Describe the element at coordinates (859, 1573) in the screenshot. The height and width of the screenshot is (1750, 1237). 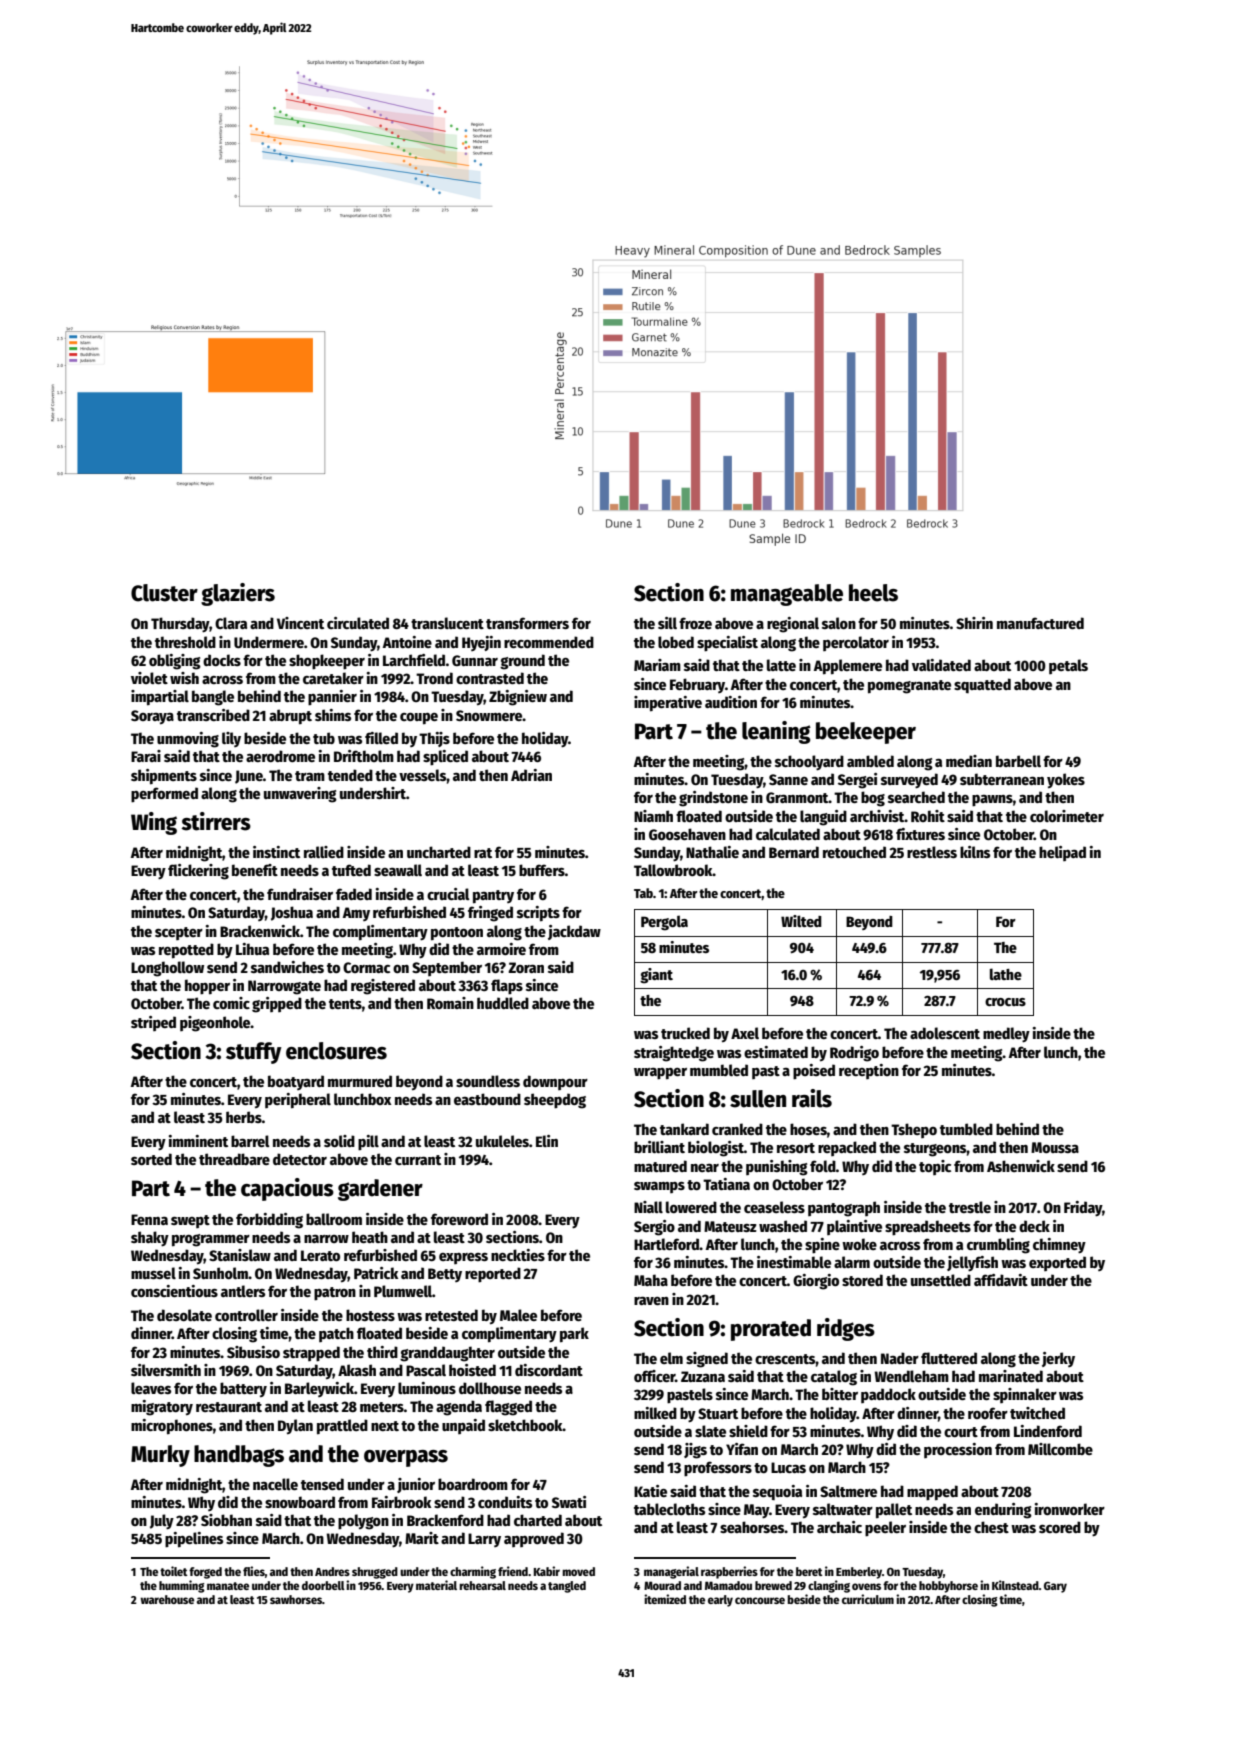
I see `Emberley` at that location.
